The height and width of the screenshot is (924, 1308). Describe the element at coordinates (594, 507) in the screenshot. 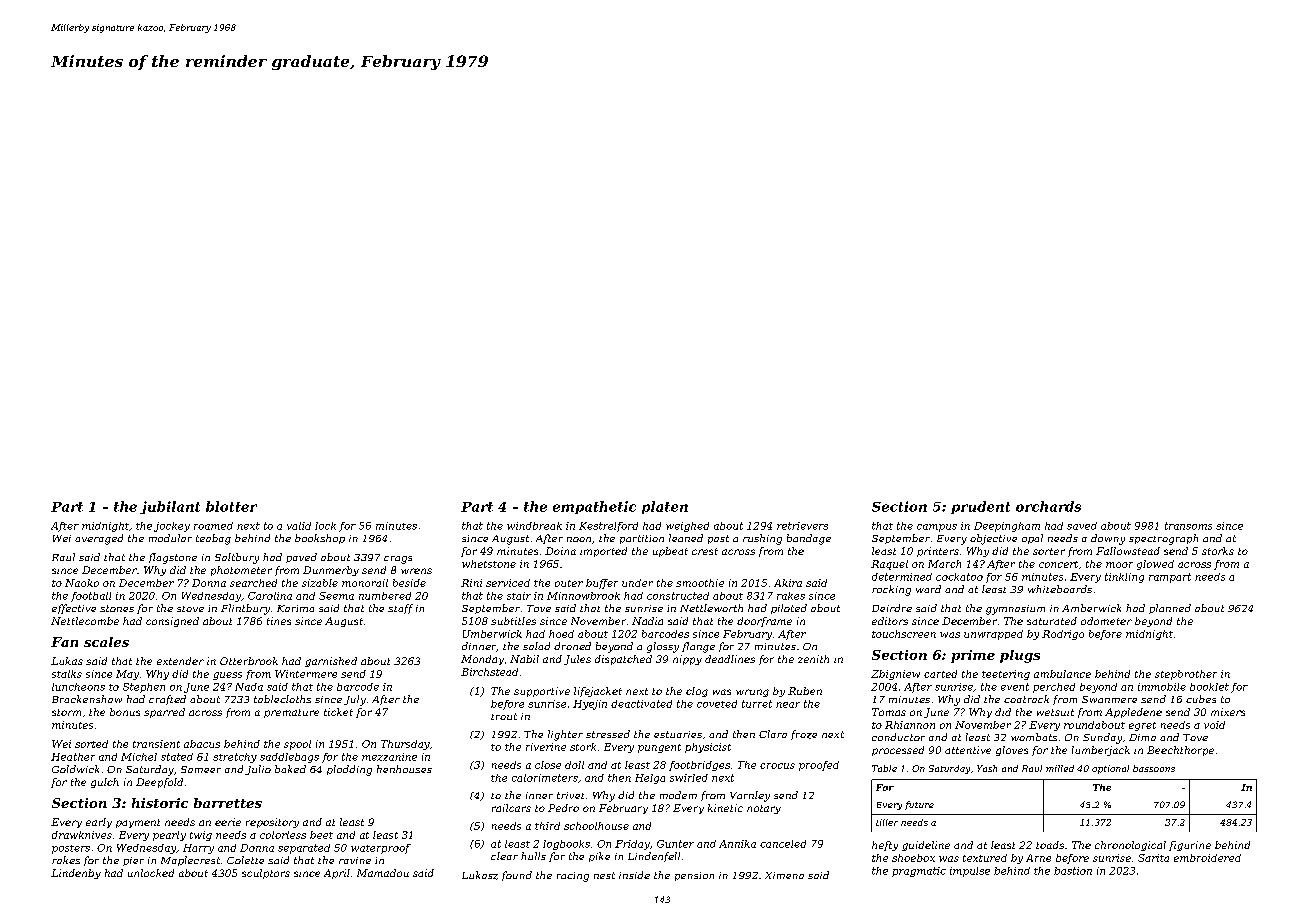

I see `empathetic` at that location.
